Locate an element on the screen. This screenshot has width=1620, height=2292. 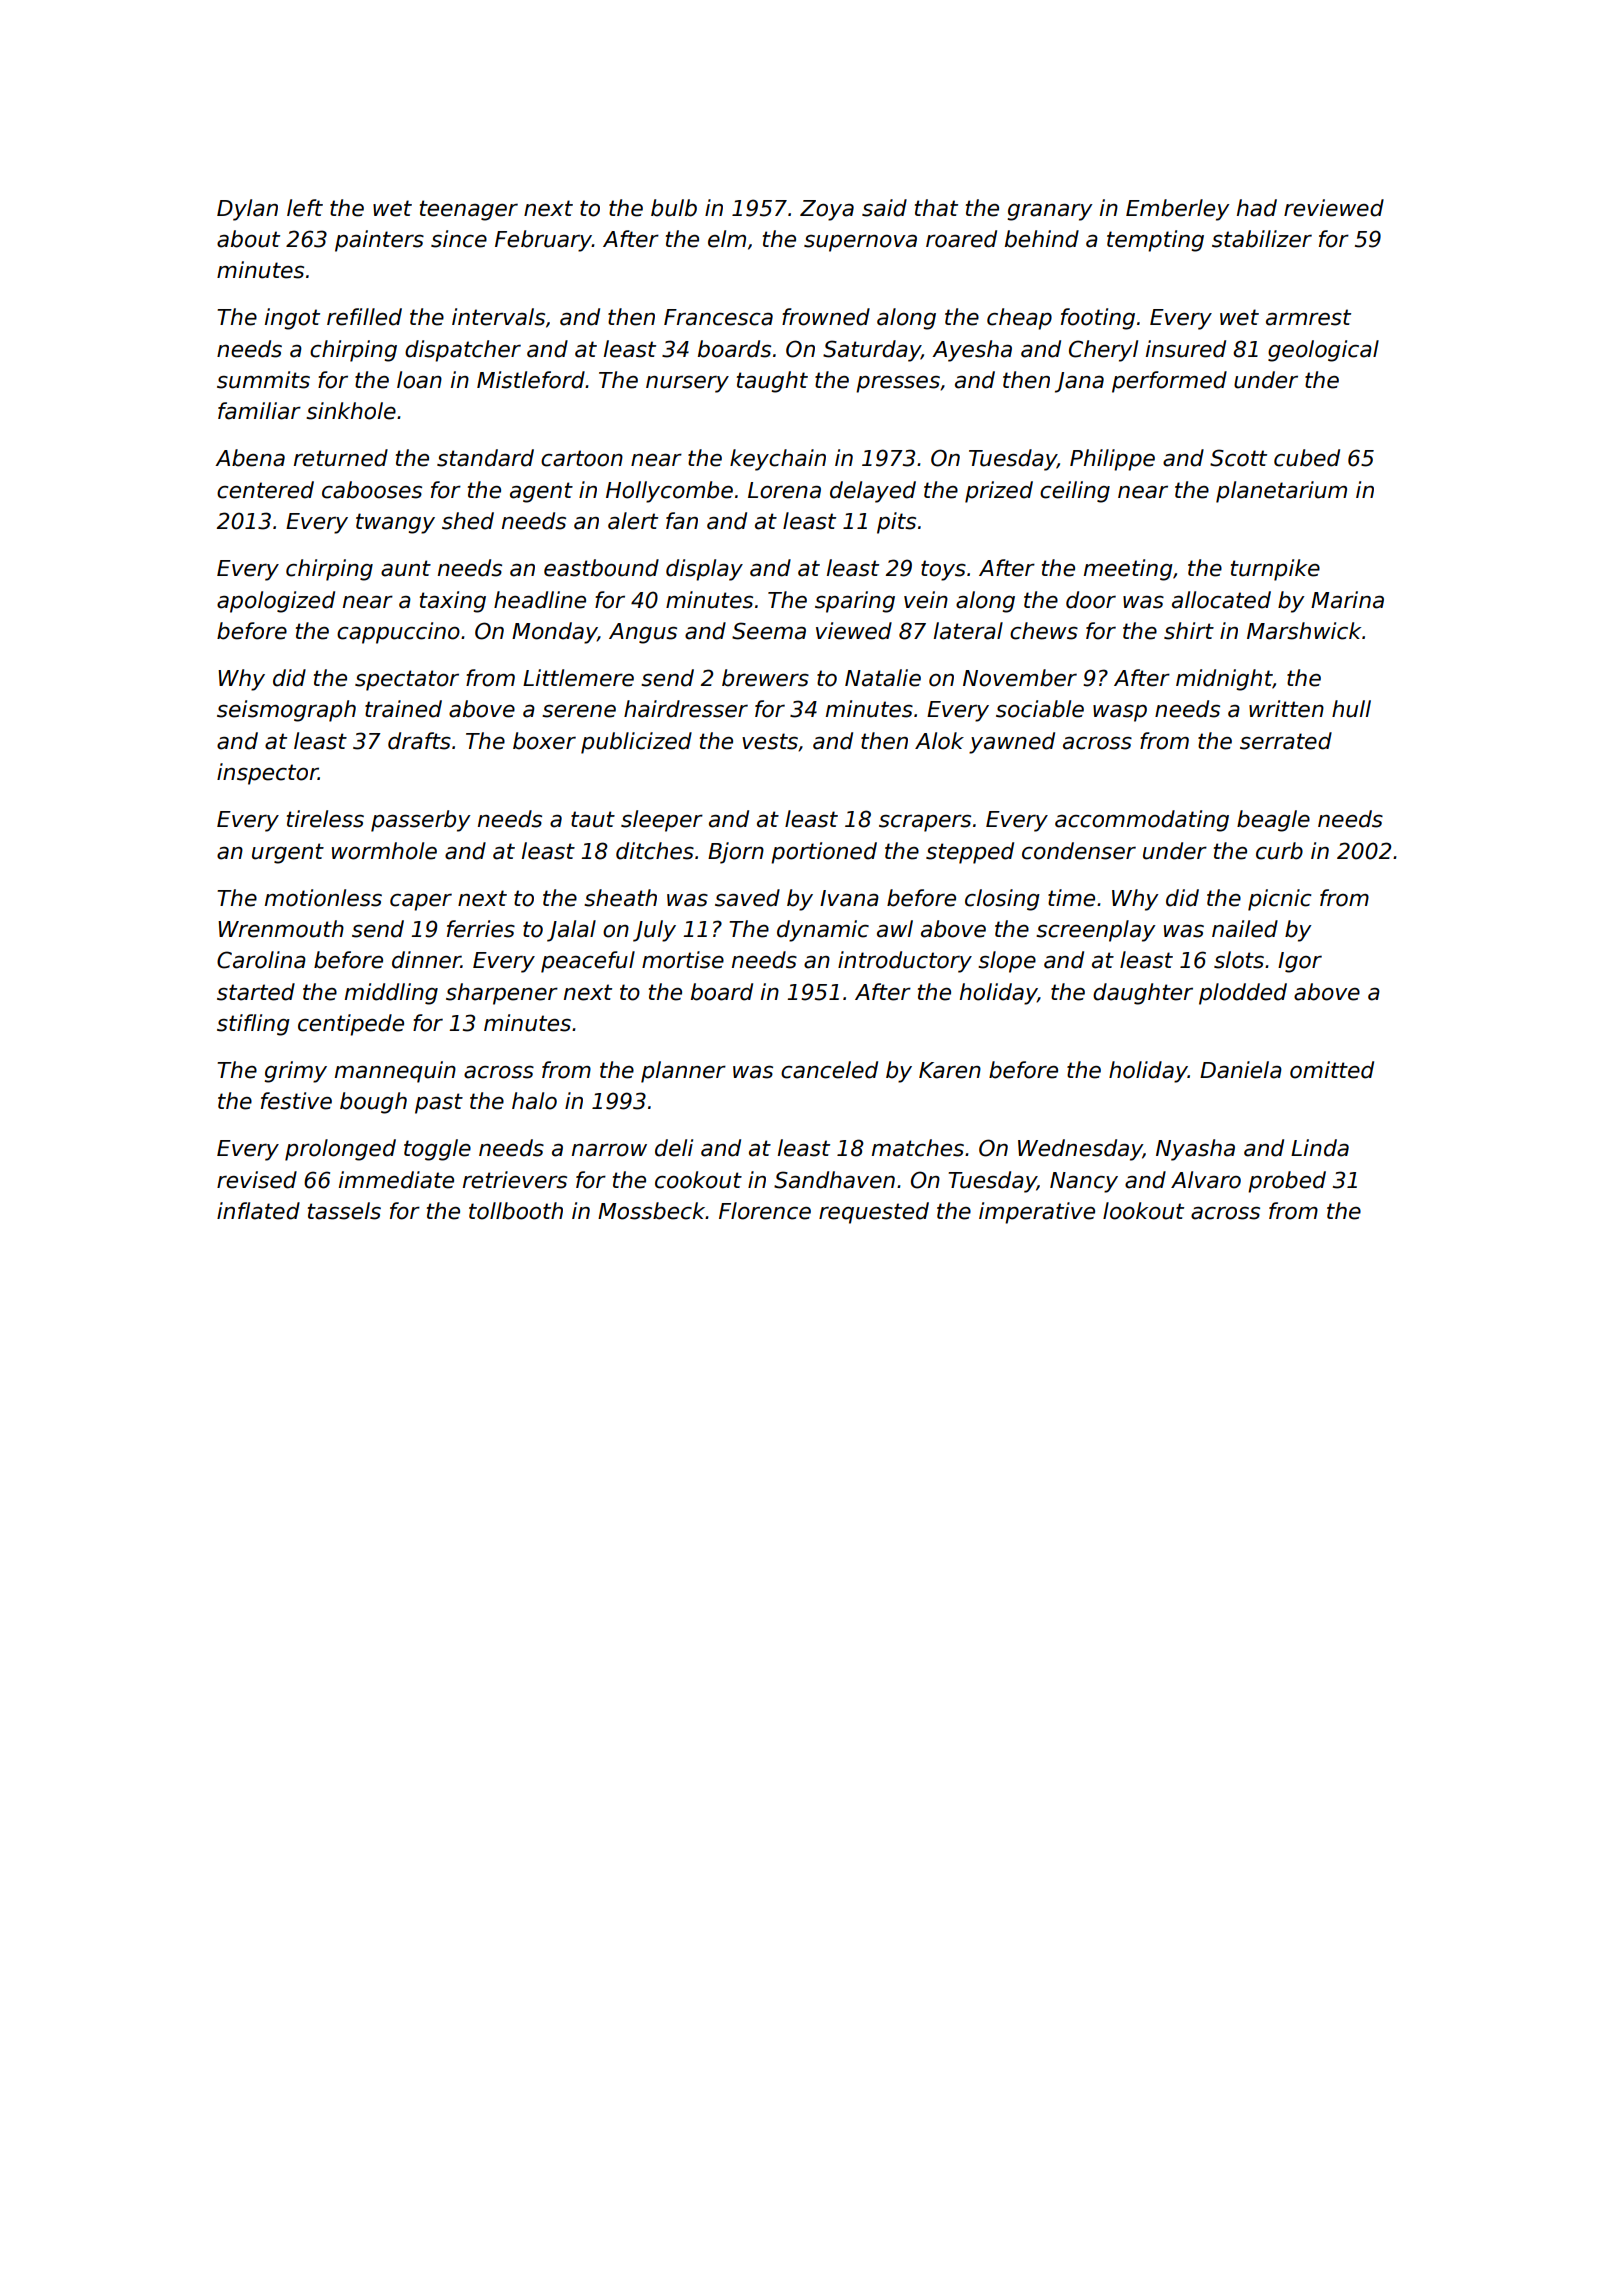
that is located at coordinates (936, 208).
